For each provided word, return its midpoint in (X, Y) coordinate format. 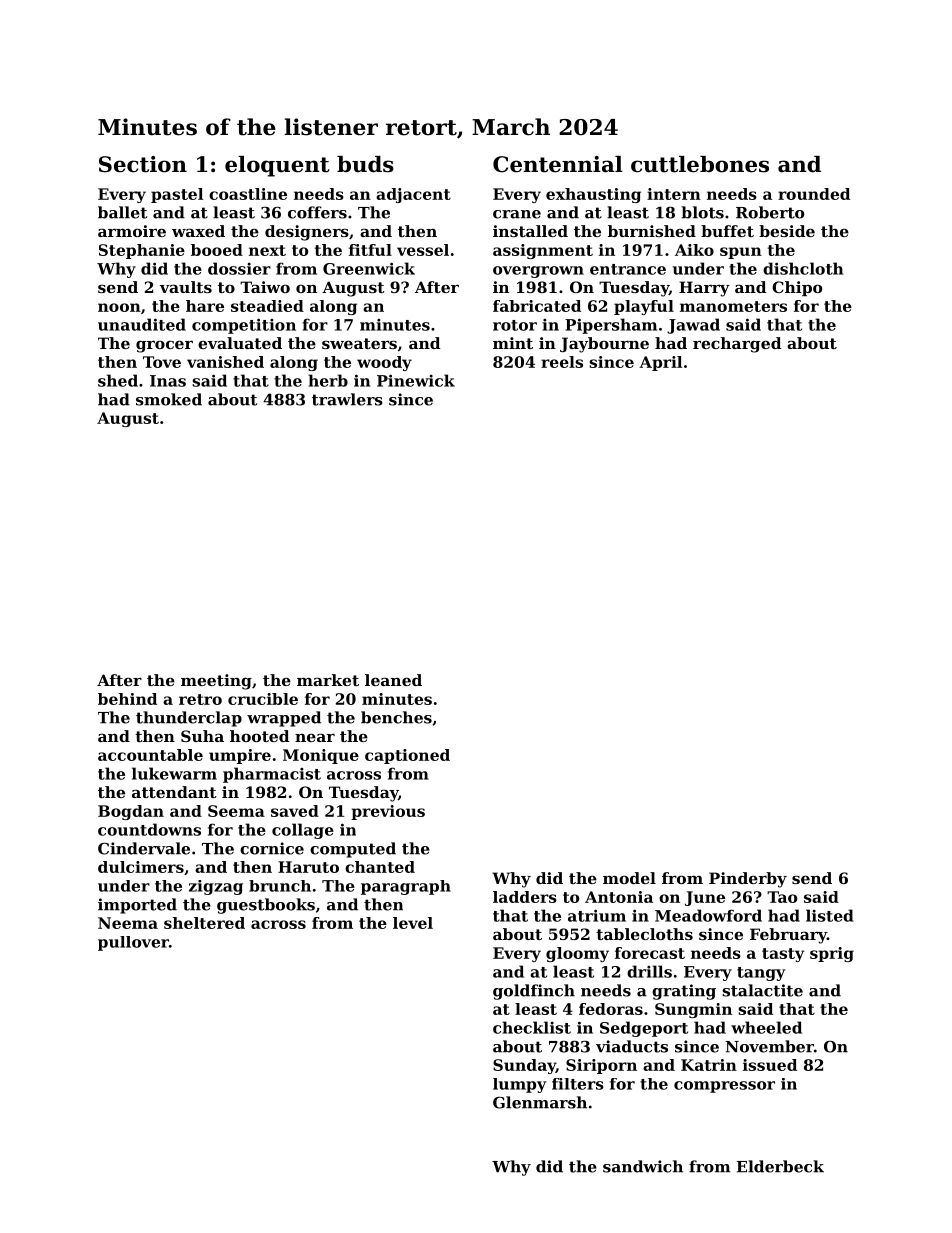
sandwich (643, 1166)
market (328, 680)
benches (396, 717)
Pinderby (748, 880)
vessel (423, 250)
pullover (133, 943)
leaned (393, 680)
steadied (267, 306)
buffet (727, 231)
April (660, 363)
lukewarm (174, 773)
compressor (724, 1087)
